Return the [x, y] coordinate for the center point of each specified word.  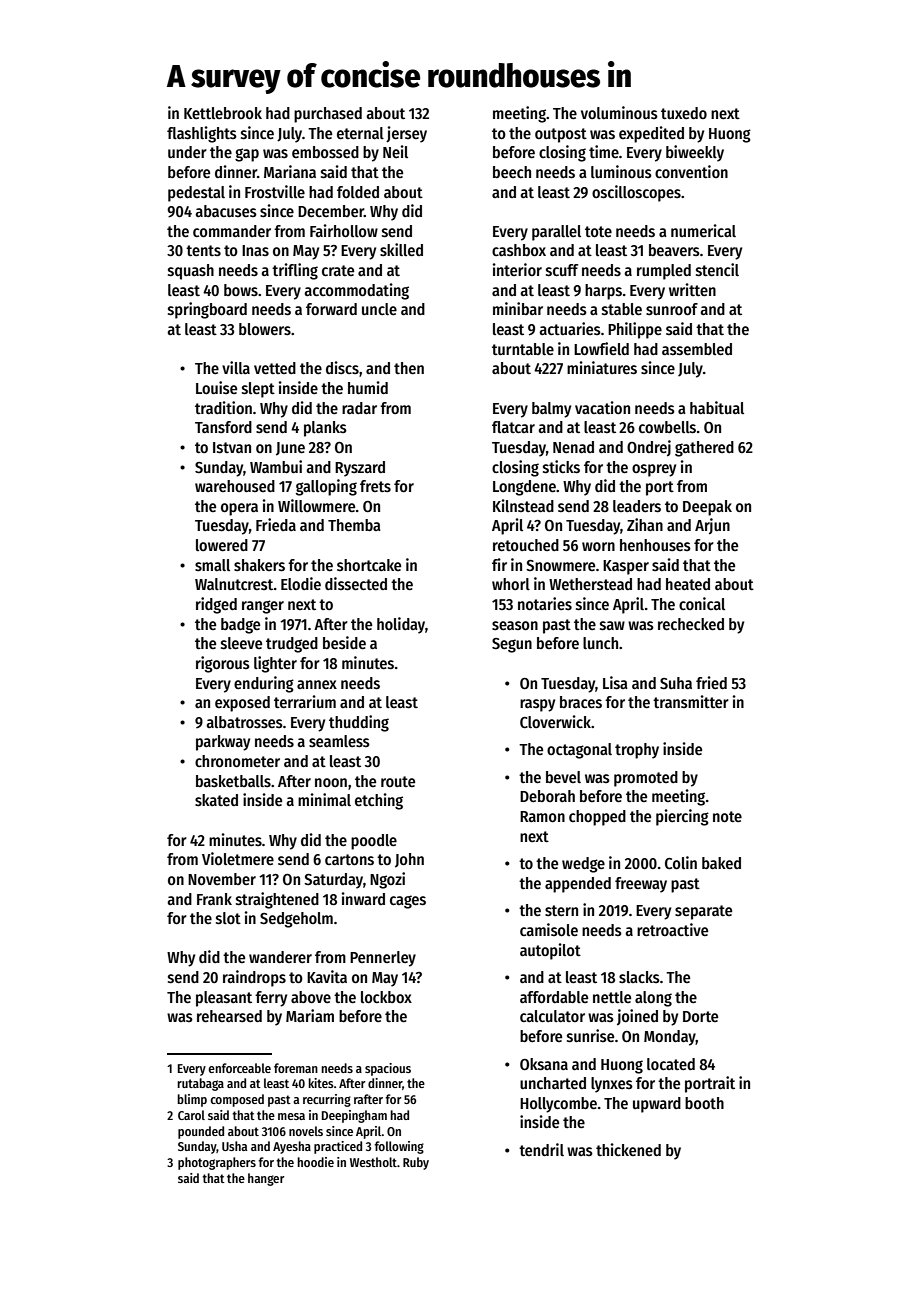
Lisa [615, 683]
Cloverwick [555, 721]
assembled [697, 349]
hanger [266, 1179]
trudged [292, 645]
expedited [651, 134]
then [409, 368]
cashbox [519, 250]
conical [702, 603]
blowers [265, 329]
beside [344, 642]
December [331, 211]
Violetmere [238, 858]
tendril [541, 1149]
